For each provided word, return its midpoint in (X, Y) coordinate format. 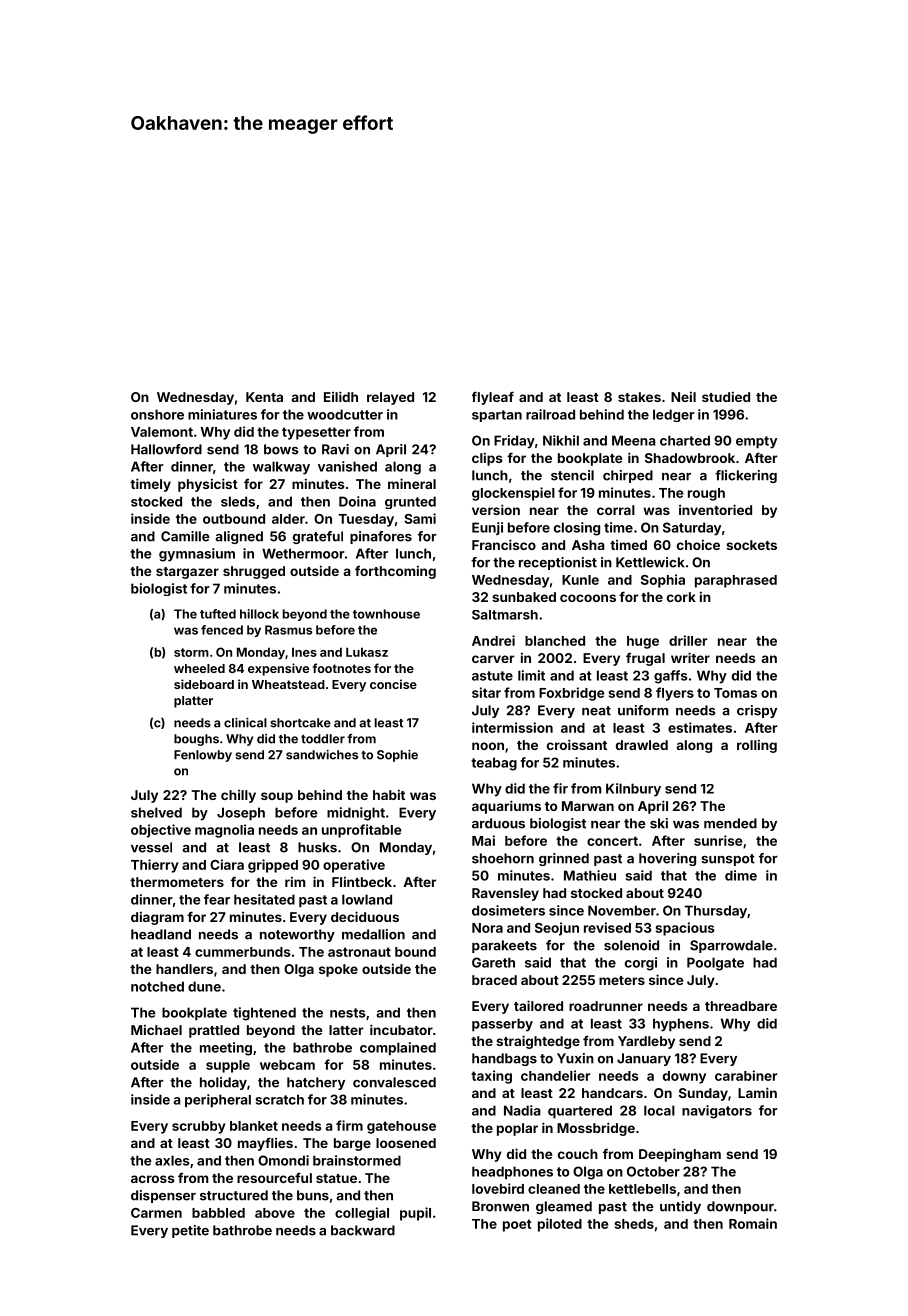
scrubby (199, 1127)
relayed (390, 398)
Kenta (264, 397)
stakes (639, 397)
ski (659, 823)
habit (389, 794)
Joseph (241, 814)
